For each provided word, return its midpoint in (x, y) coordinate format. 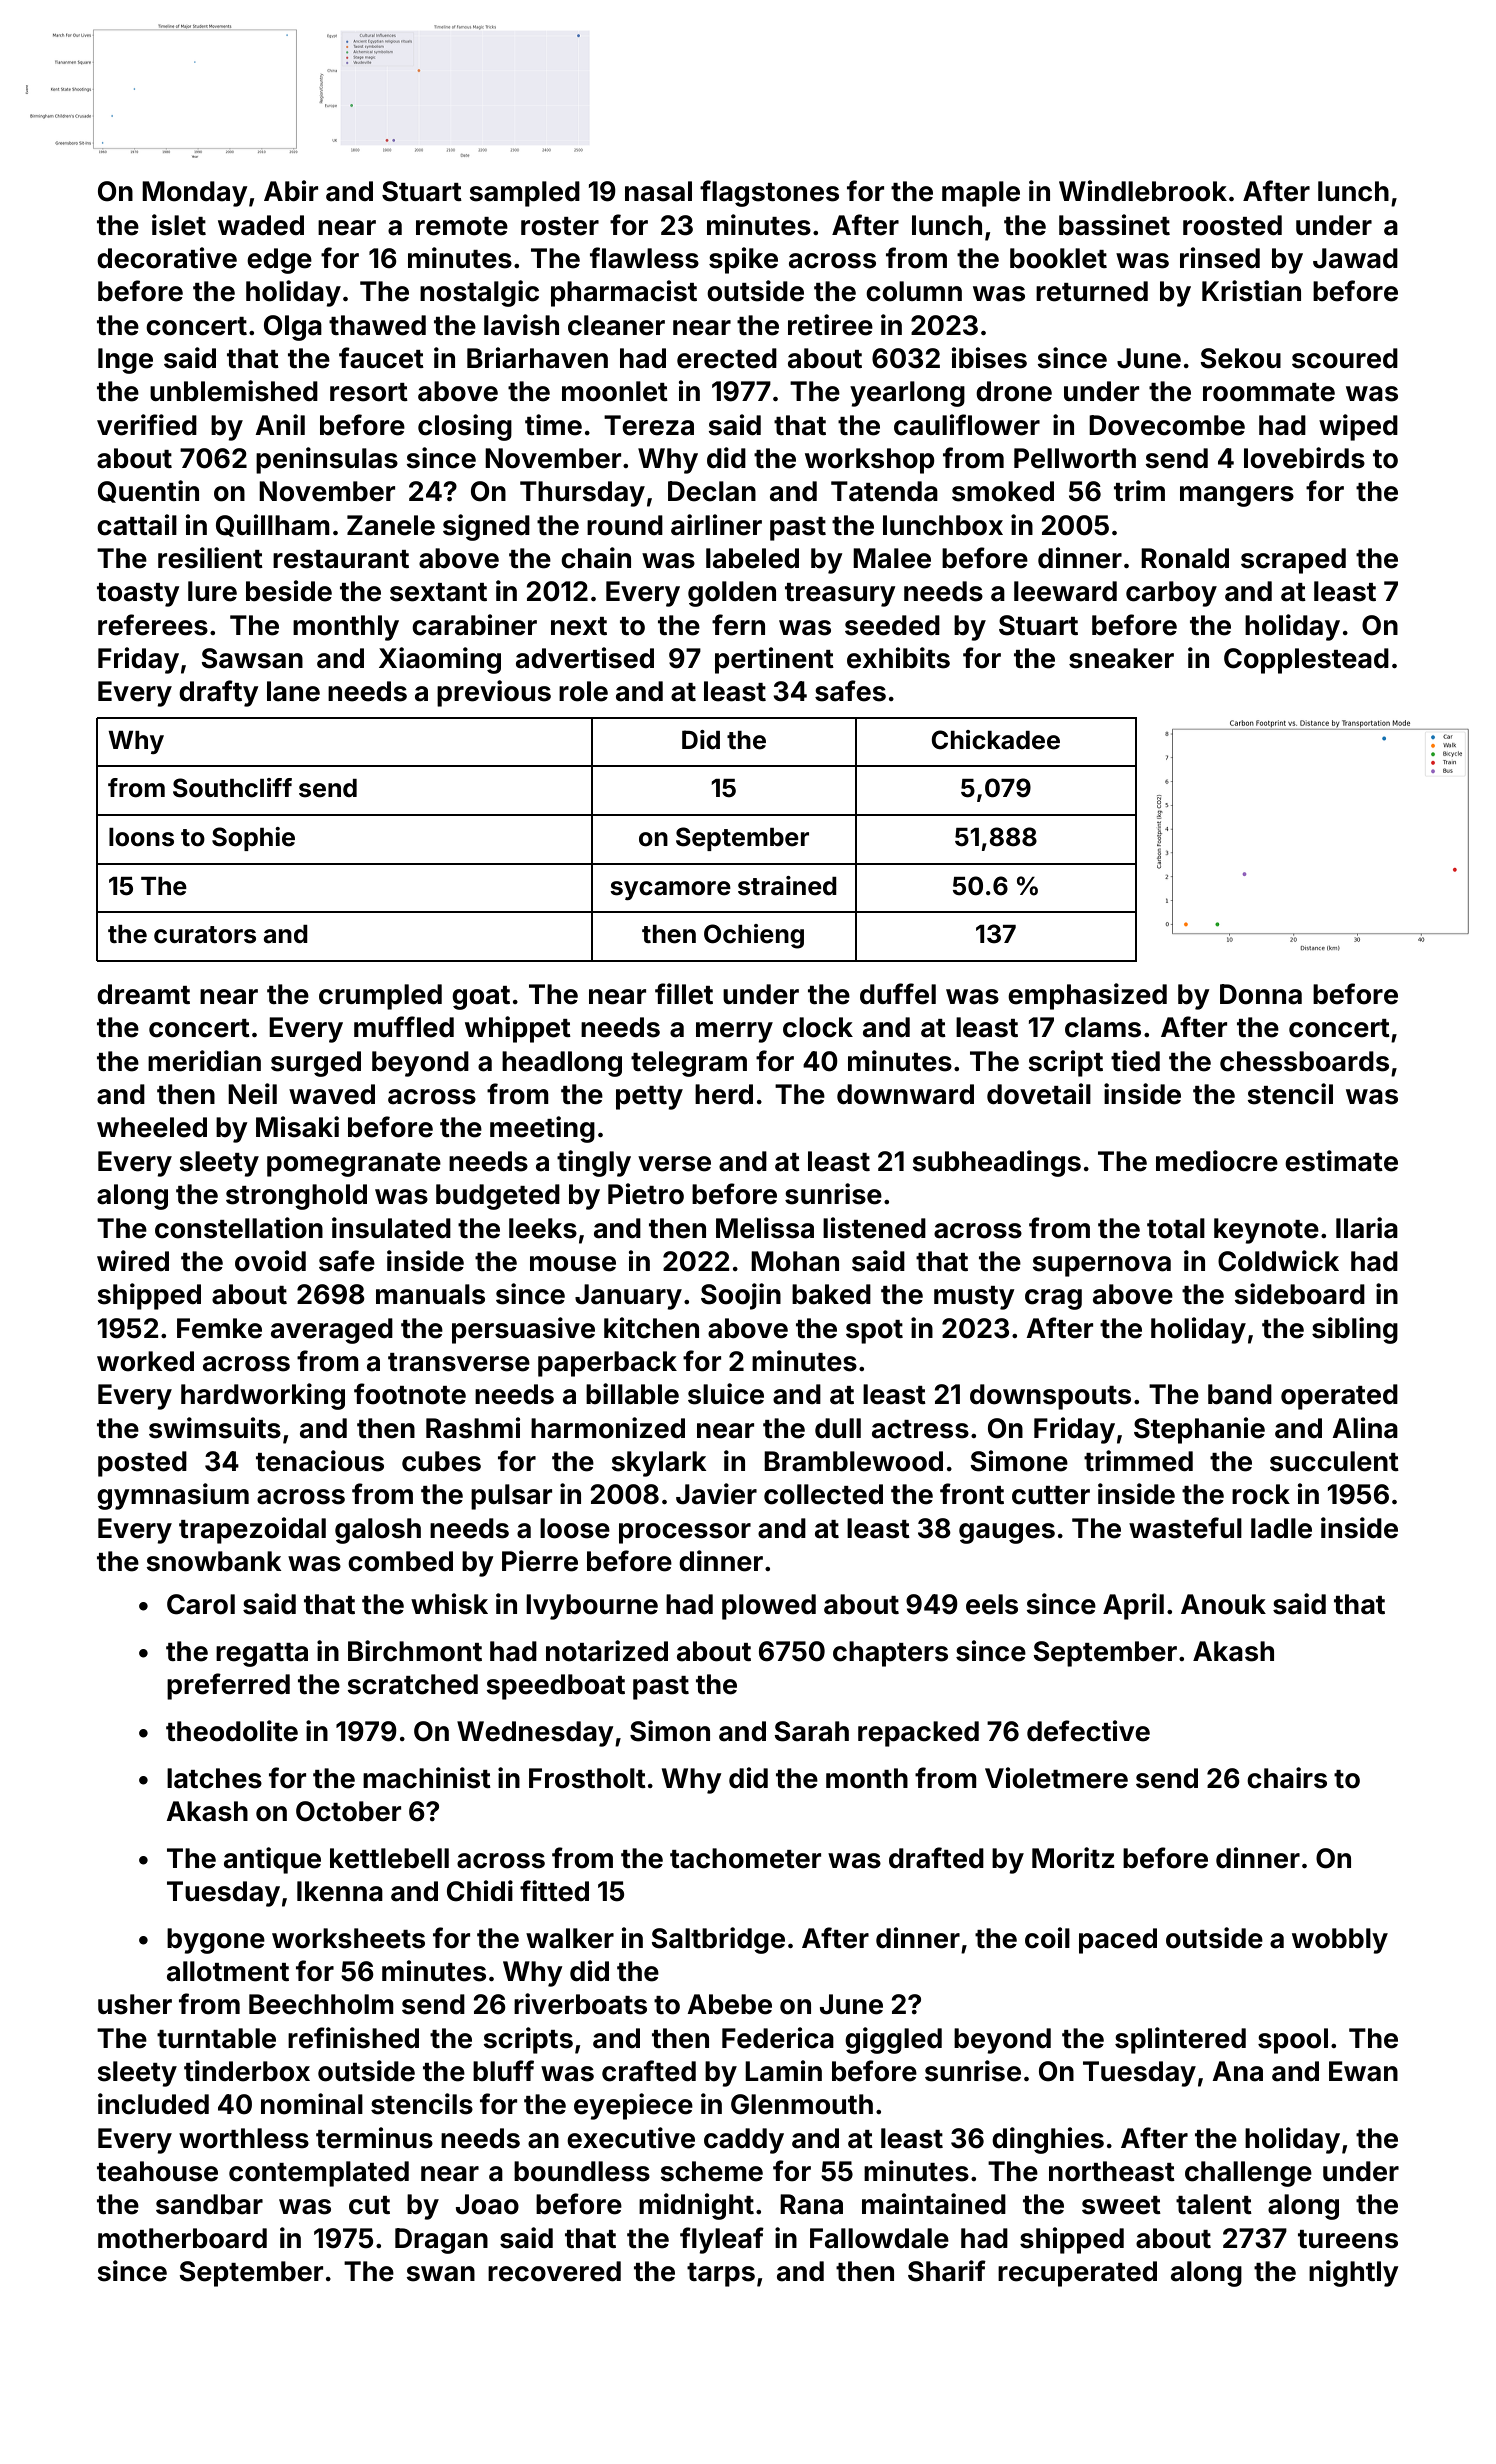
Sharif (947, 2271)
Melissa (765, 1228)
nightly (1354, 2273)
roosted (1232, 225)
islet (179, 225)
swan (440, 2274)
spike (743, 260)
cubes (441, 1461)
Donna (1261, 994)
